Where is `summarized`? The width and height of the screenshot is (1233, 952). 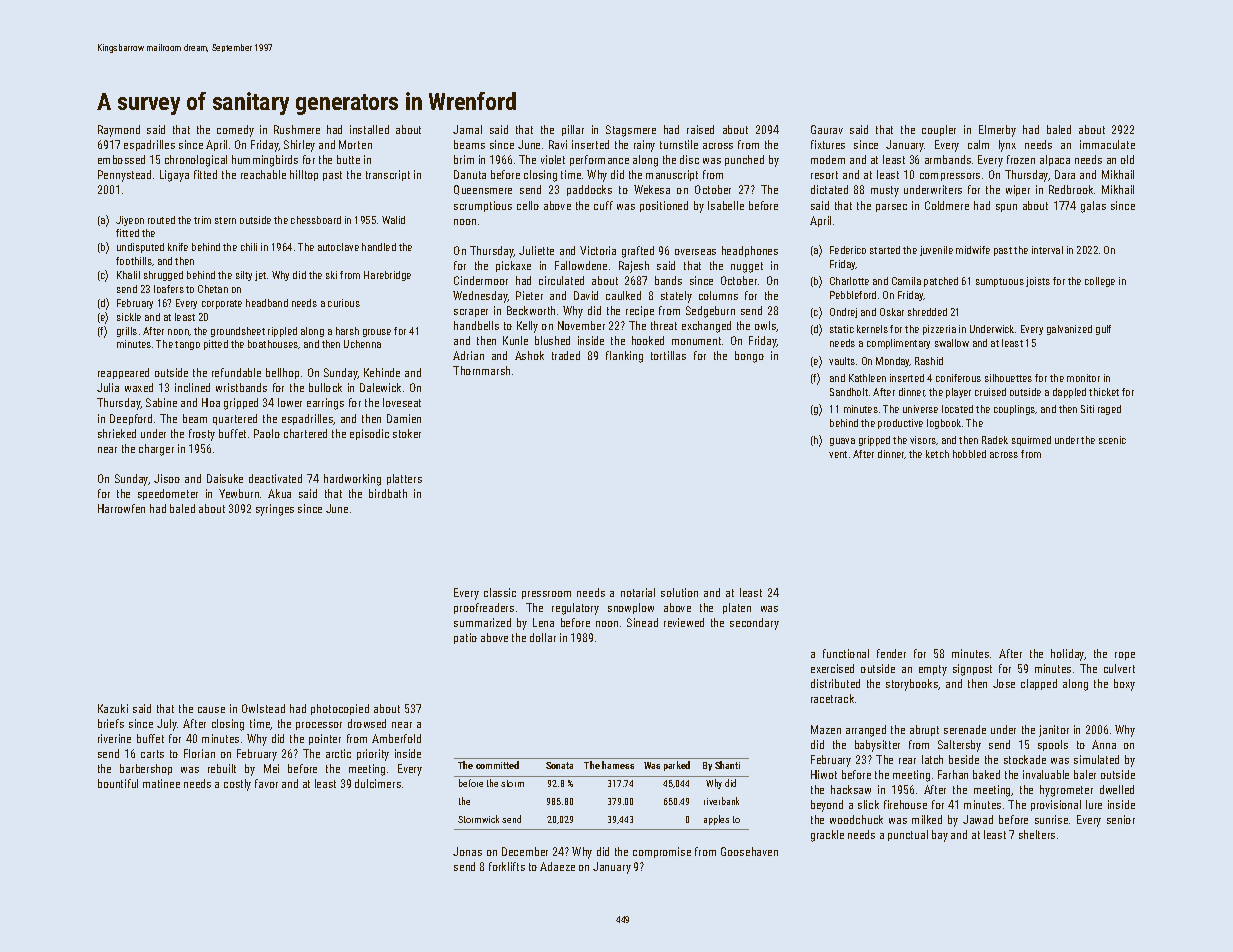 summarized is located at coordinates (482, 622).
